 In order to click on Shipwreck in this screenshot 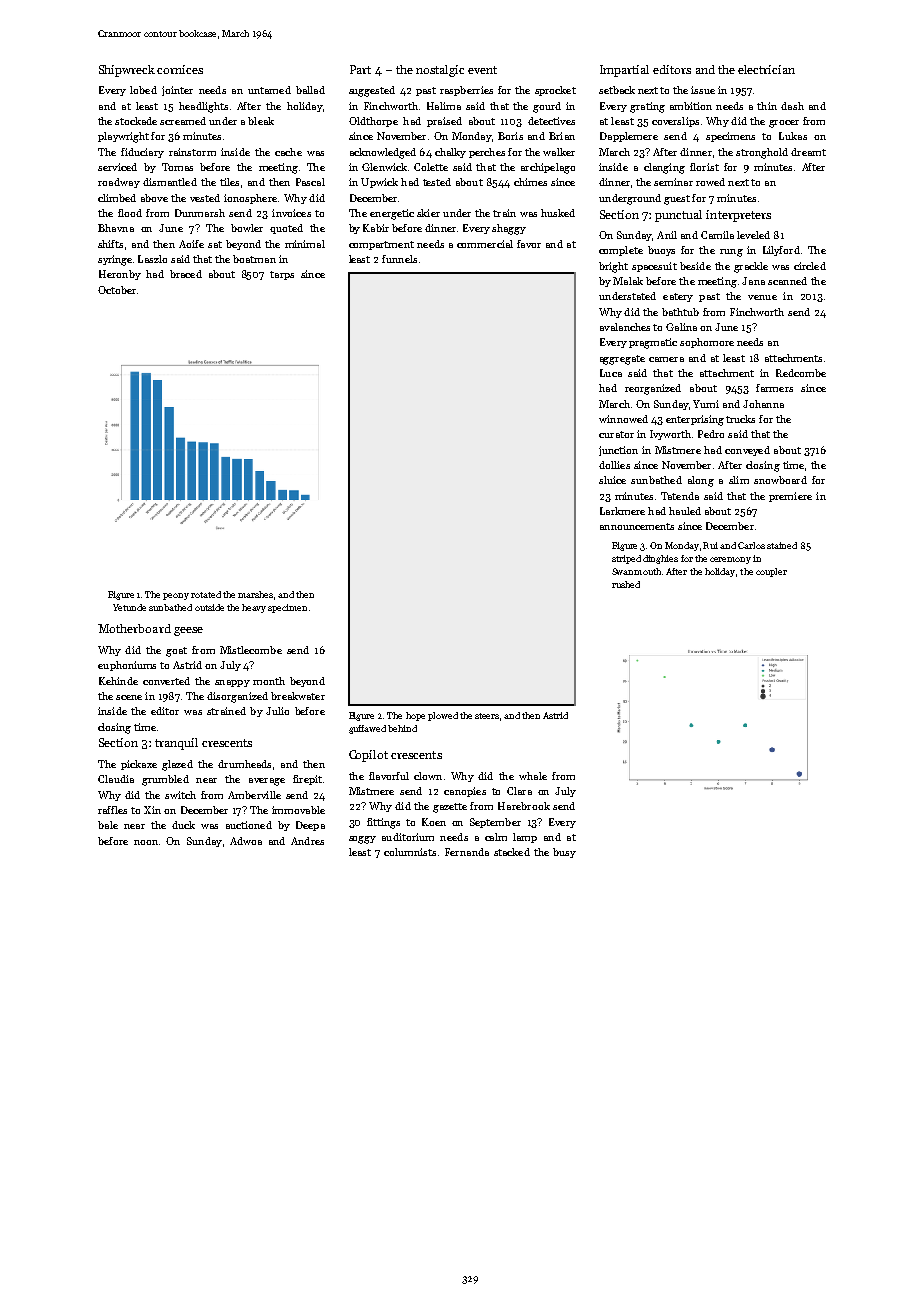, I will do `click(127, 71)`.
